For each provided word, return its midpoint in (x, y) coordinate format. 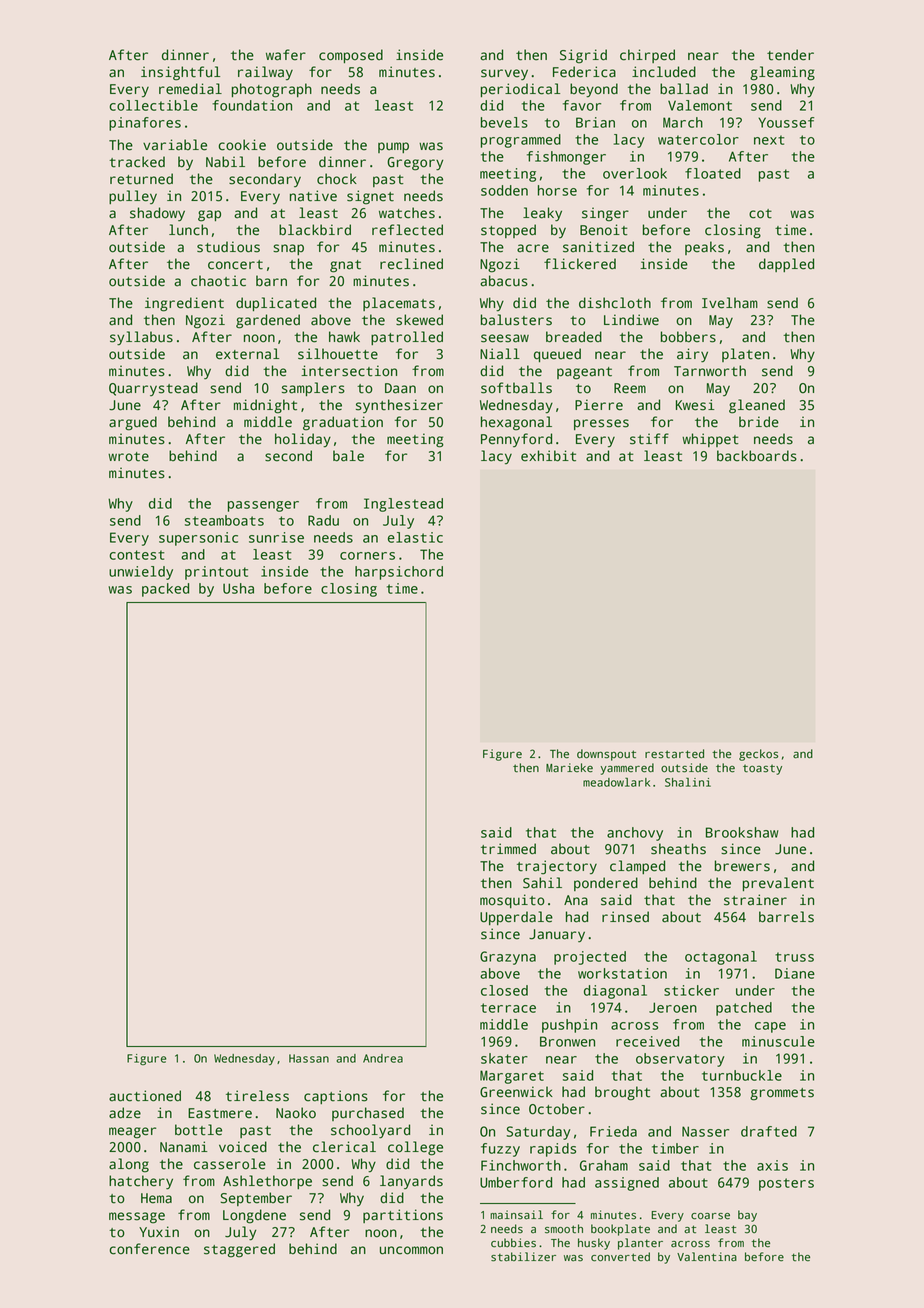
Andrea (383, 1058)
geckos (758, 755)
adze (125, 1113)
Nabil (225, 162)
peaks (704, 248)
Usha (238, 588)
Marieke (569, 768)
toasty (762, 769)
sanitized (598, 247)
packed (165, 590)
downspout (606, 755)
